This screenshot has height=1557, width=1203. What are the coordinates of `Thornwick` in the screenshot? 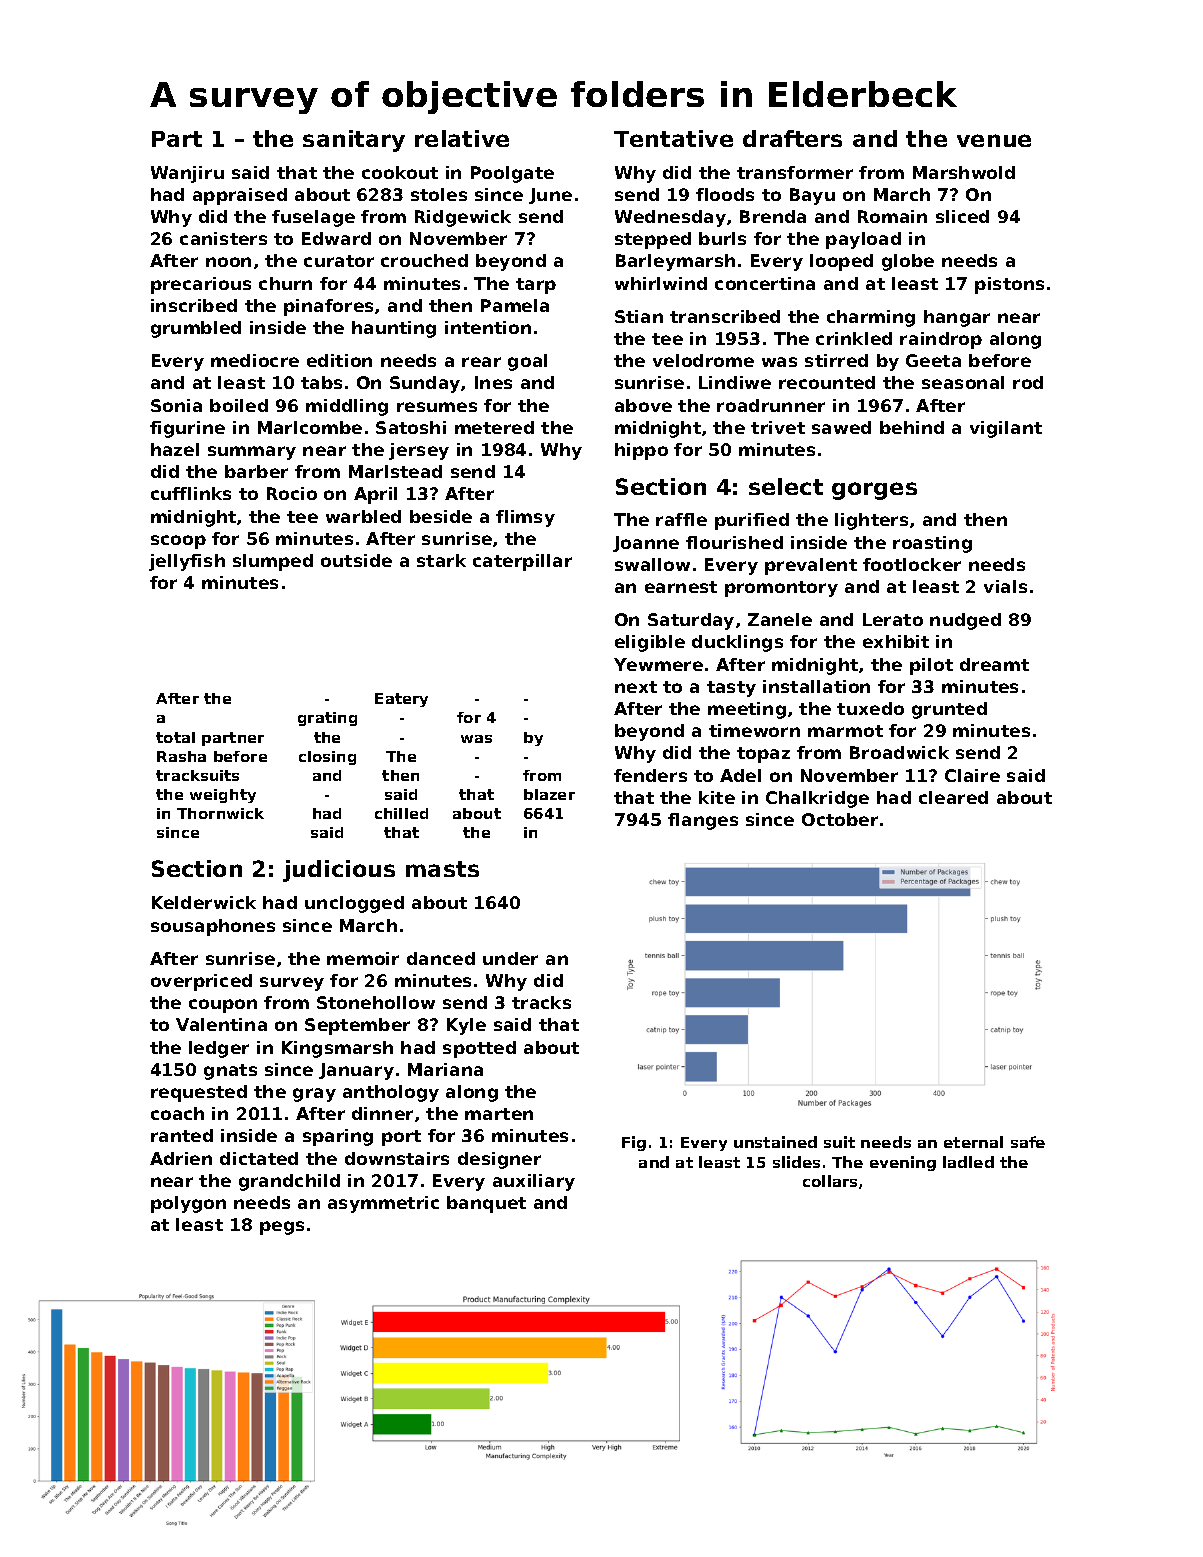 It's located at (220, 813).
